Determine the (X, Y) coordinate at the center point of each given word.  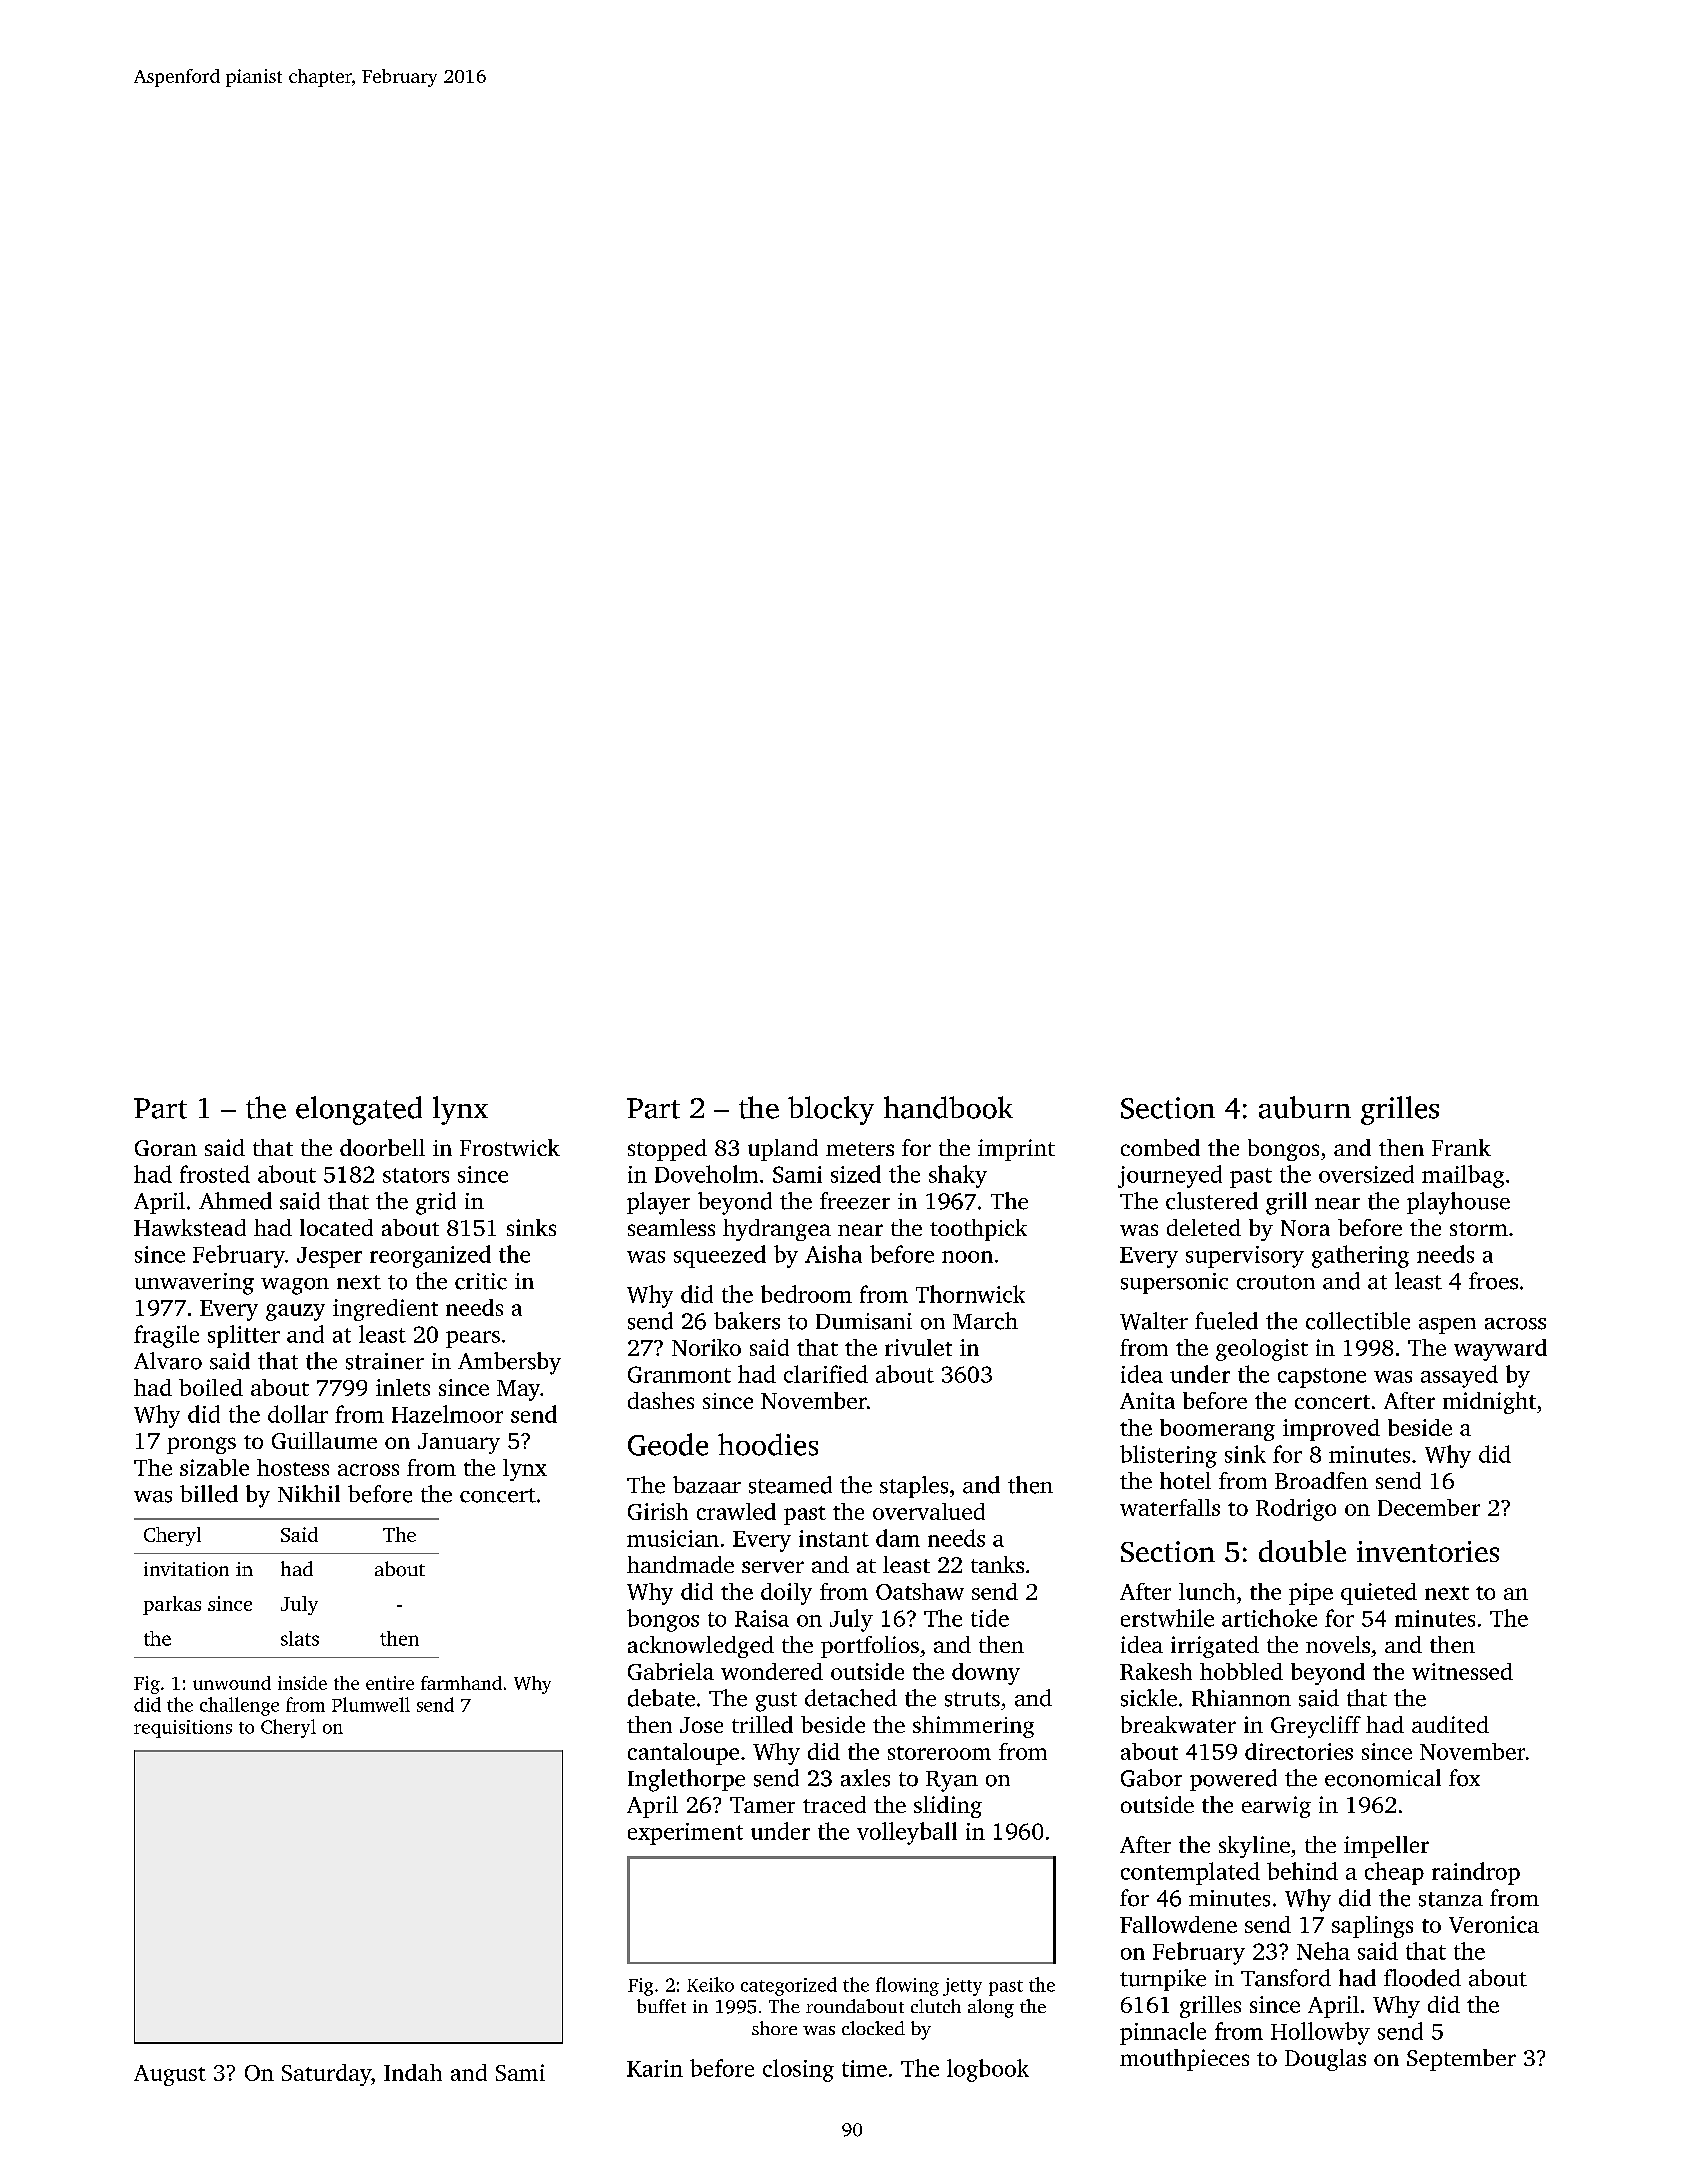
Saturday (326, 2075)
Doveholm (706, 1174)
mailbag (1463, 1176)
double (1302, 1551)
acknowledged (701, 1647)
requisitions (183, 1729)
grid (436, 1203)
